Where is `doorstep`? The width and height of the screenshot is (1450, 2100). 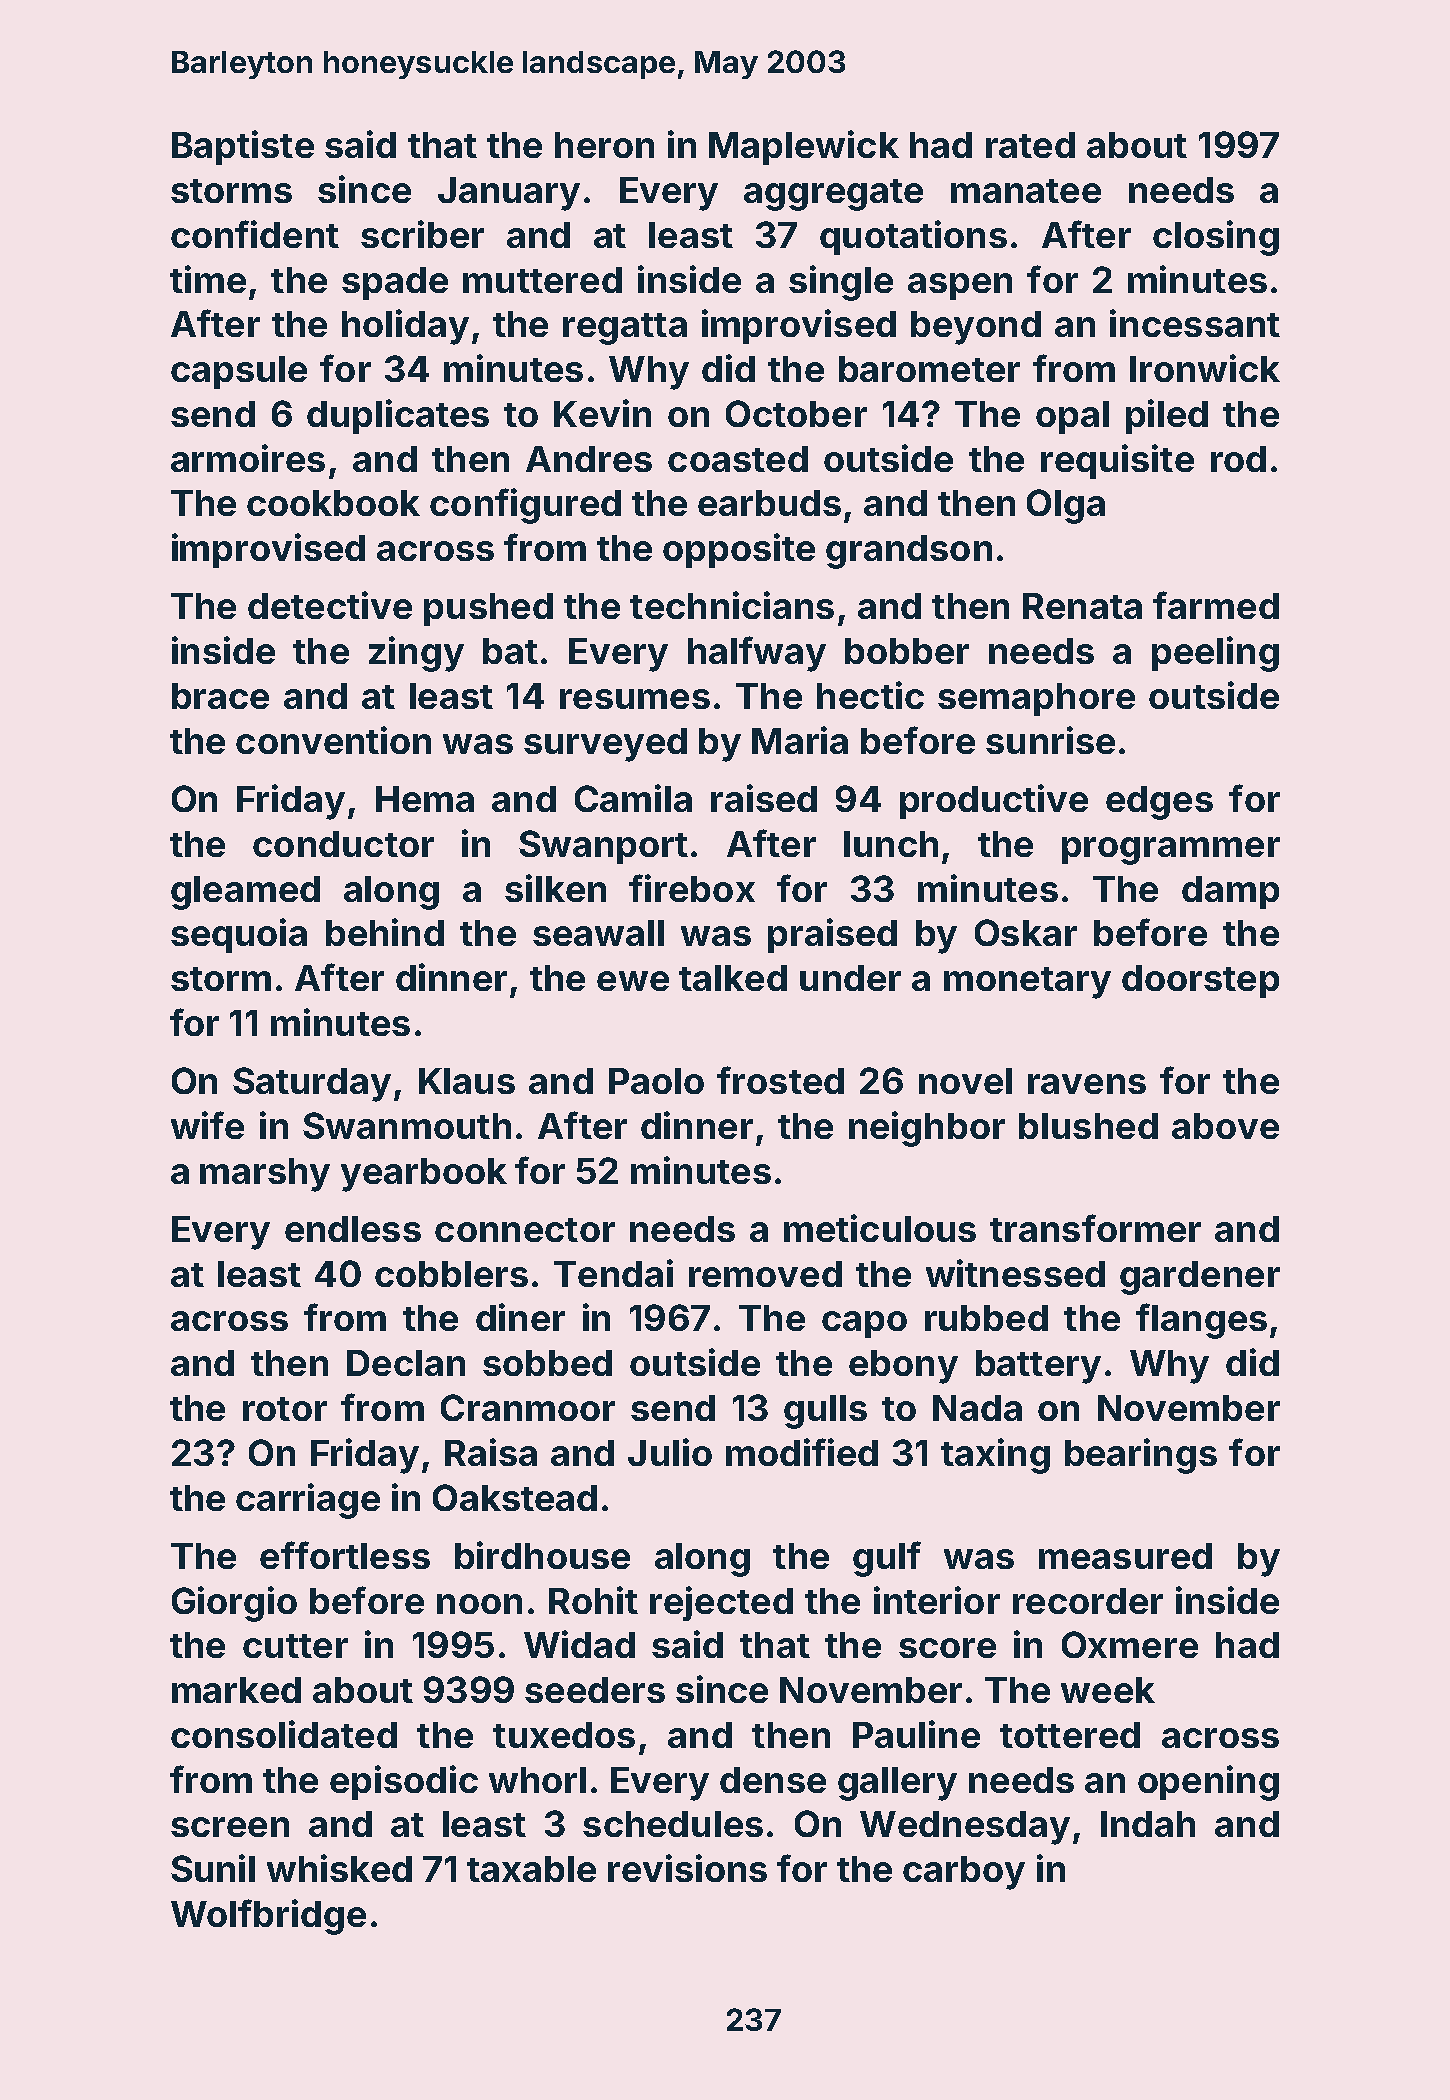
doorstep is located at coordinates (1200, 981).
